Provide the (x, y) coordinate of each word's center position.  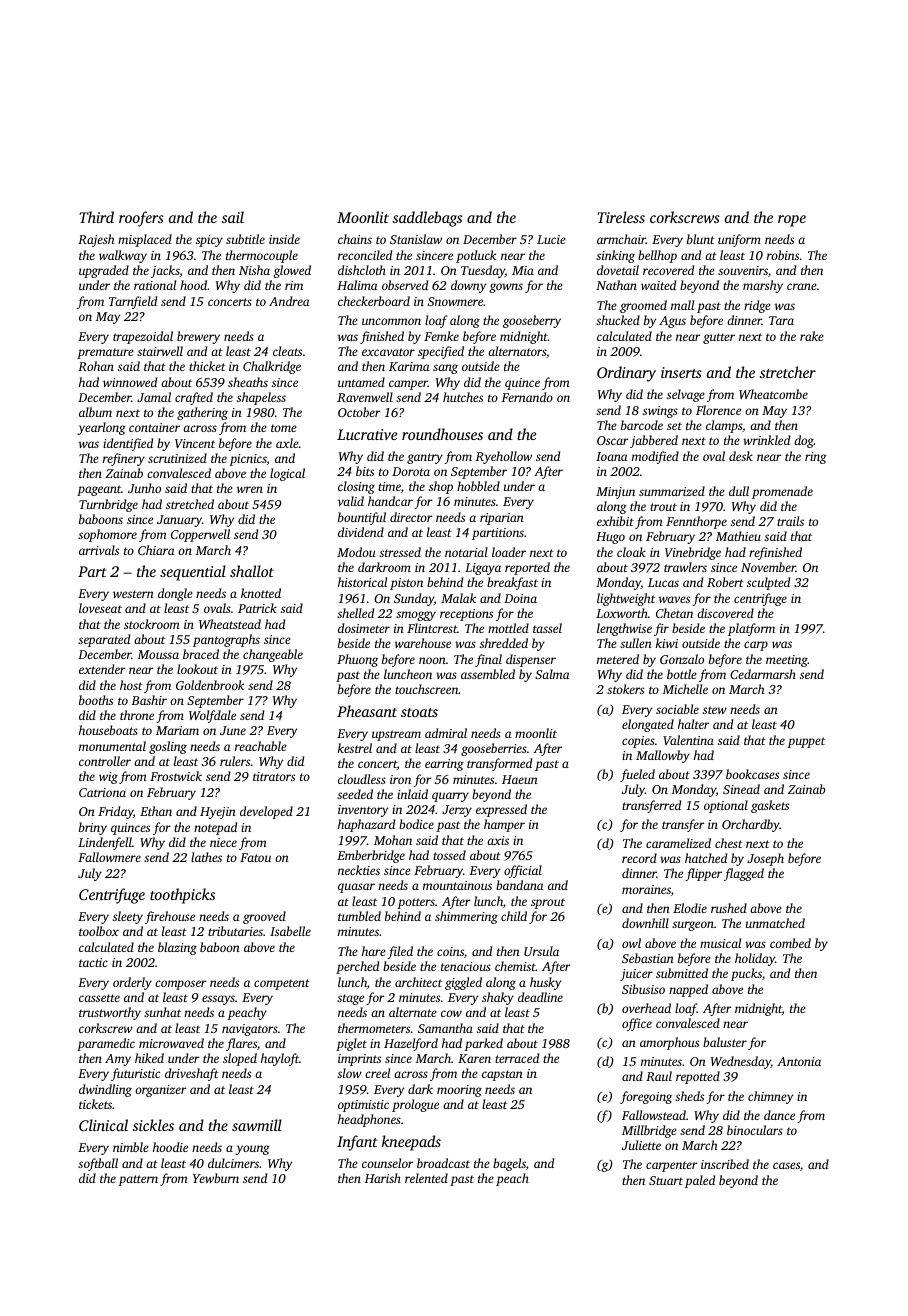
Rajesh (96, 240)
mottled (508, 628)
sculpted (768, 583)
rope (792, 221)
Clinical (103, 1125)
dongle (175, 594)
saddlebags (427, 219)
